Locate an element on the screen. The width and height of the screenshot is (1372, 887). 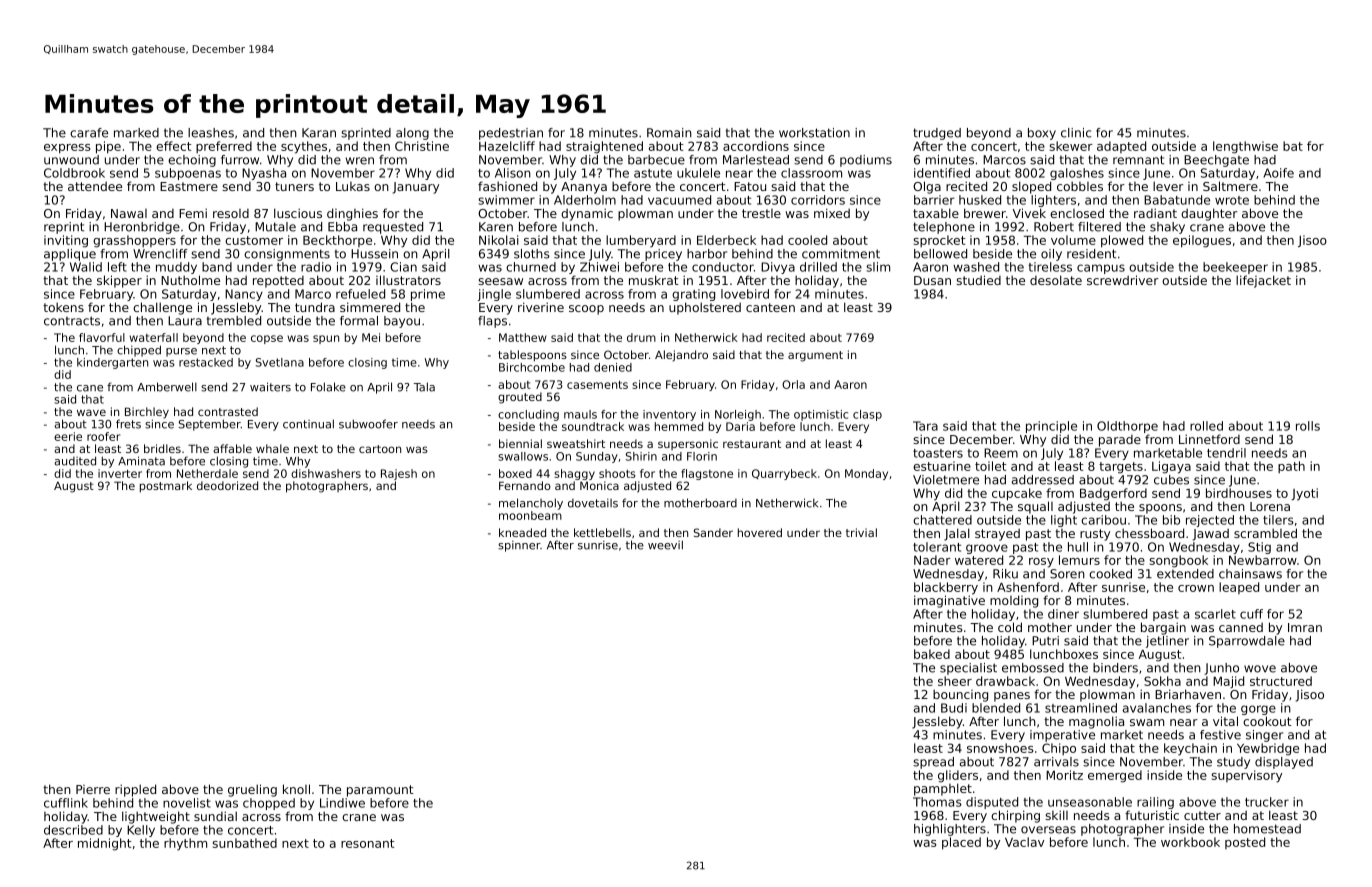
sunbathed is located at coordinates (245, 843).
